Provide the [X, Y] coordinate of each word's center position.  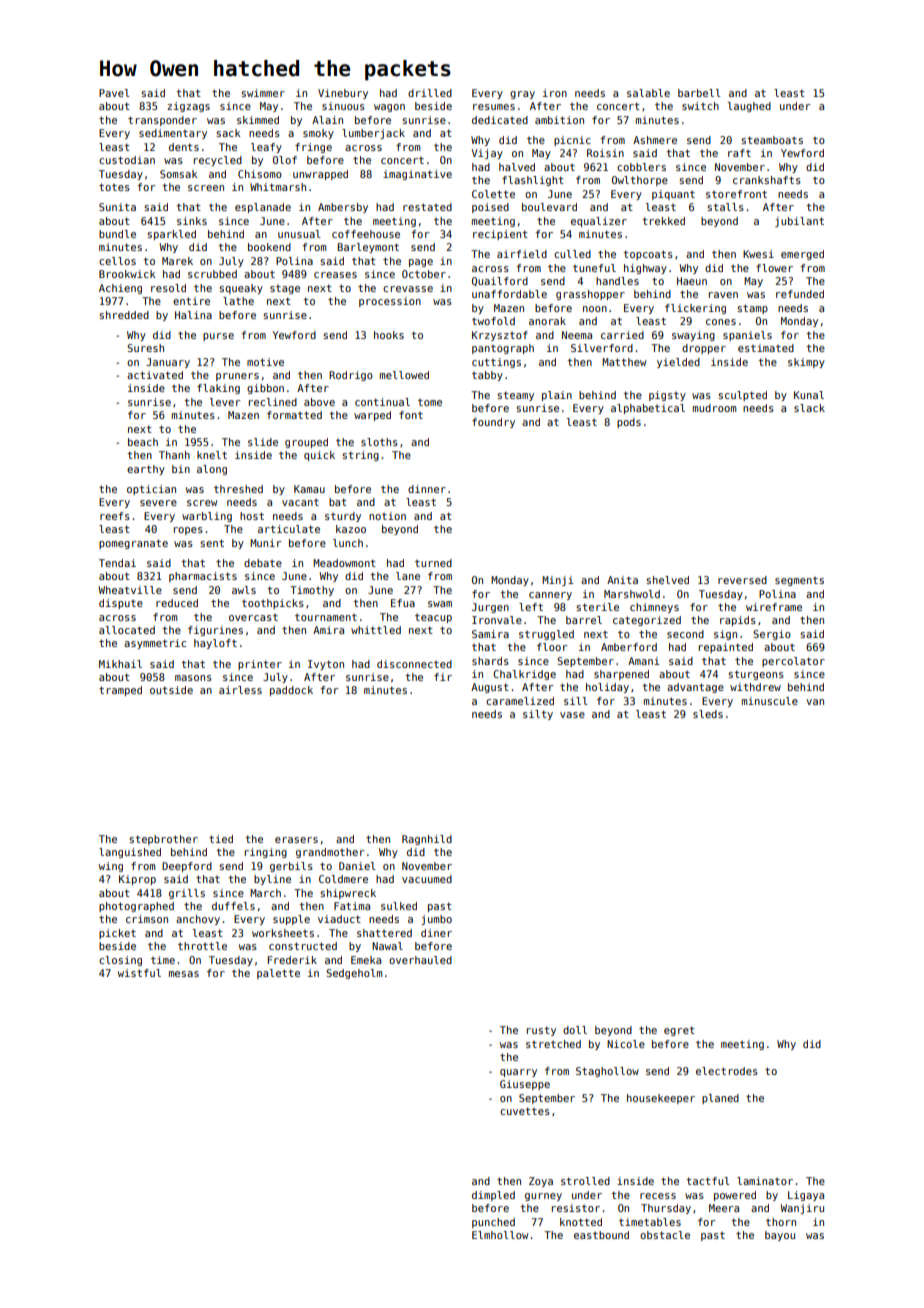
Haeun [692, 281]
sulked [399, 906]
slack [809, 408]
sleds [708, 714]
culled [572, 254]
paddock [291, 691]
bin [181, 469]
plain [557, 396]
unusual [299, 234]
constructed [303, 946]
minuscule [770, 701]
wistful [139, 973]
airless [240, 690]
